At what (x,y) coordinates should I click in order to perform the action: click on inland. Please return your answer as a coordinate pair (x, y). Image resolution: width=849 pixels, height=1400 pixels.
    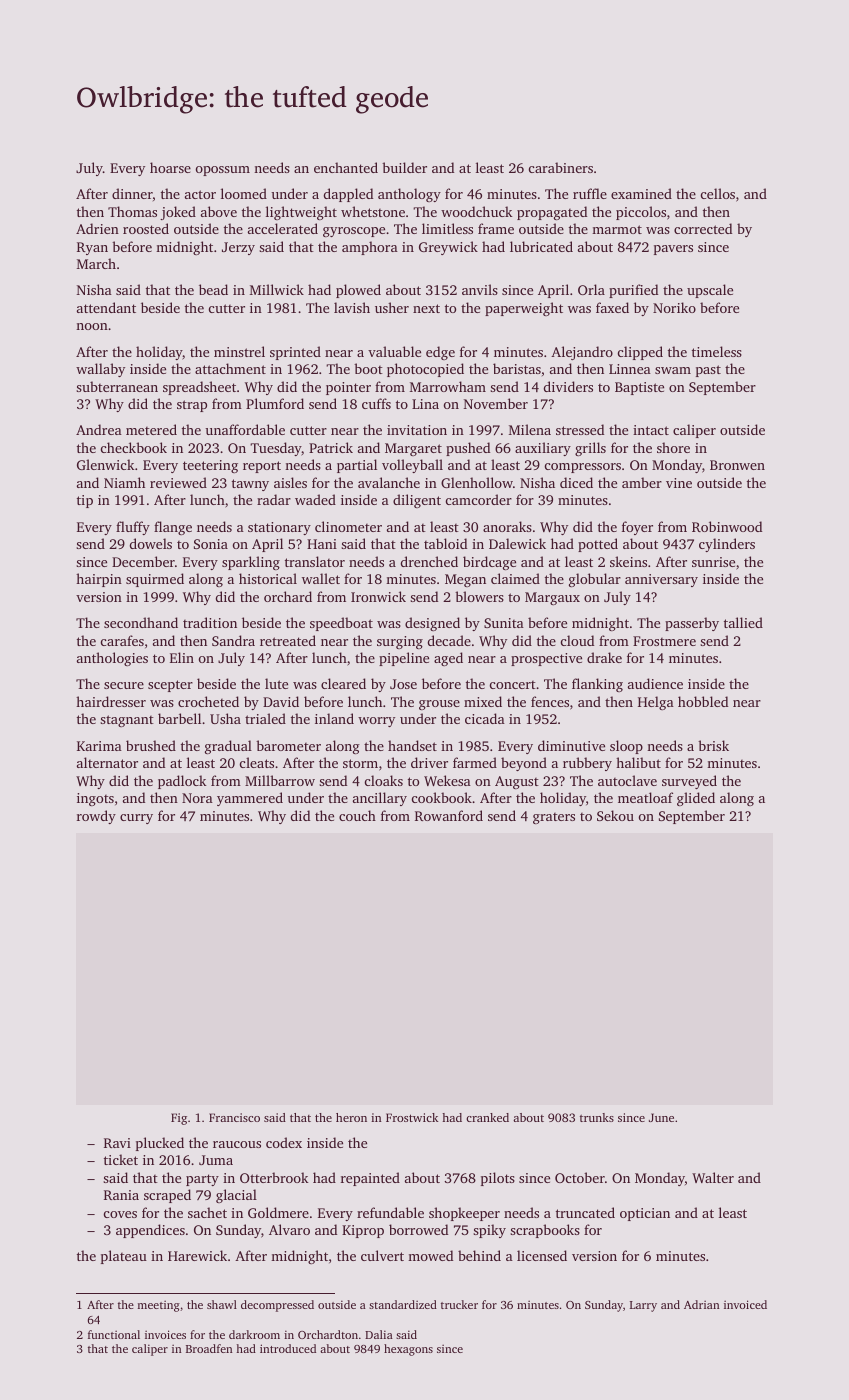
    Looking at the image, I should click on (334, 718).
